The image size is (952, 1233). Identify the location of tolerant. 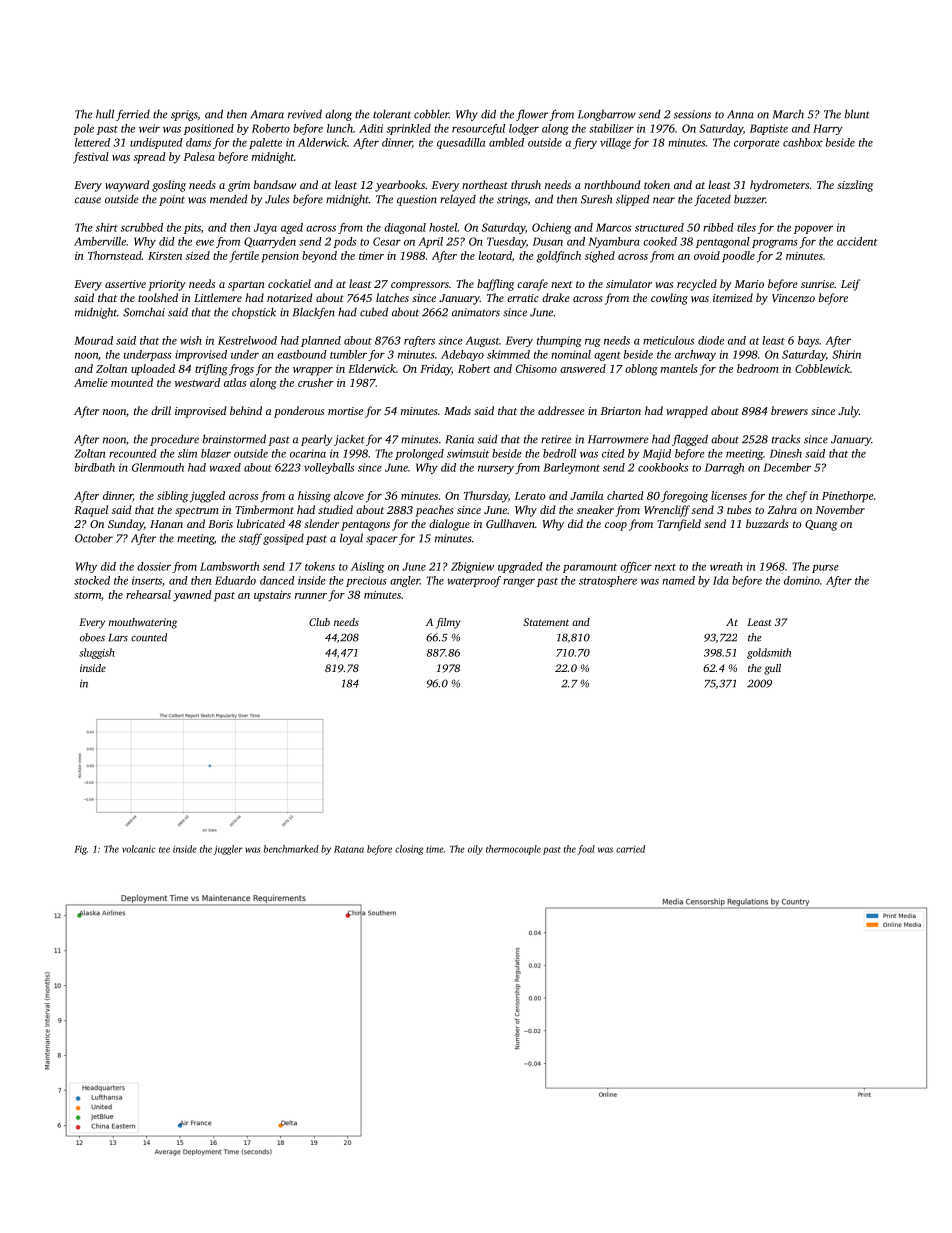
(392, 114).
